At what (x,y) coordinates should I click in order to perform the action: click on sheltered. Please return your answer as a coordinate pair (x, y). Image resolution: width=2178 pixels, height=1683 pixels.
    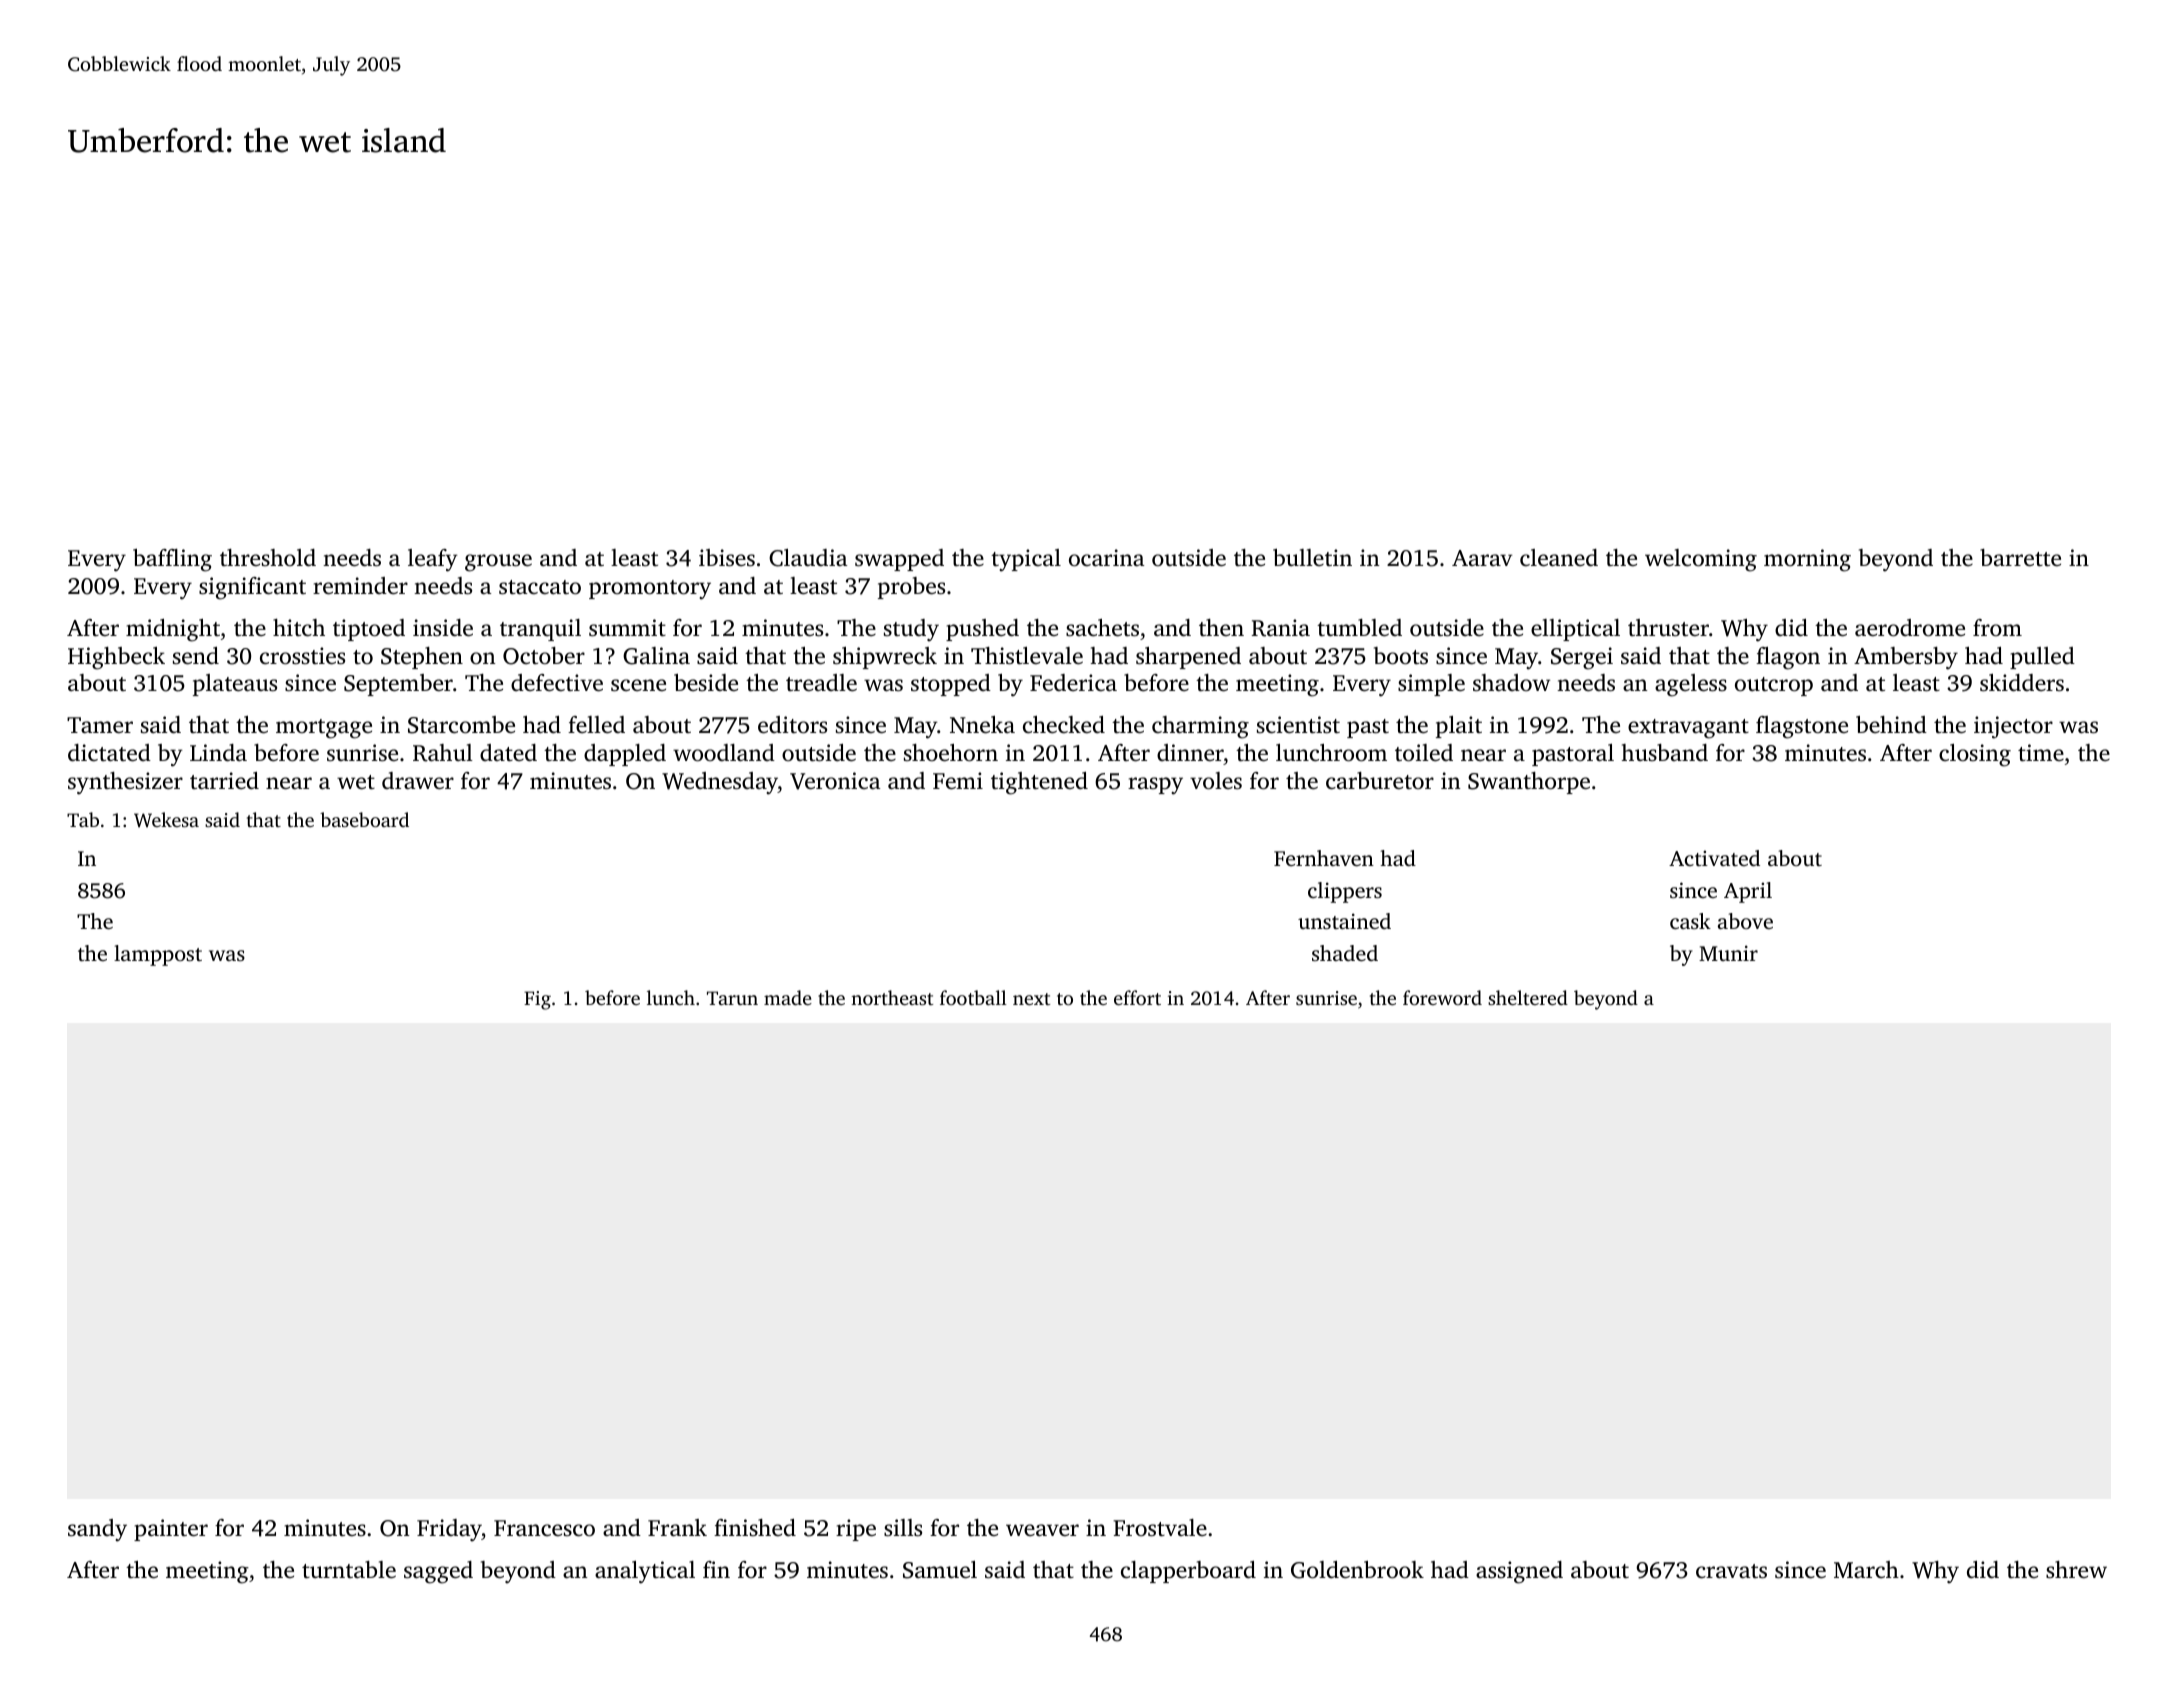
    Looking at the image, I should click on (1528, 997).
